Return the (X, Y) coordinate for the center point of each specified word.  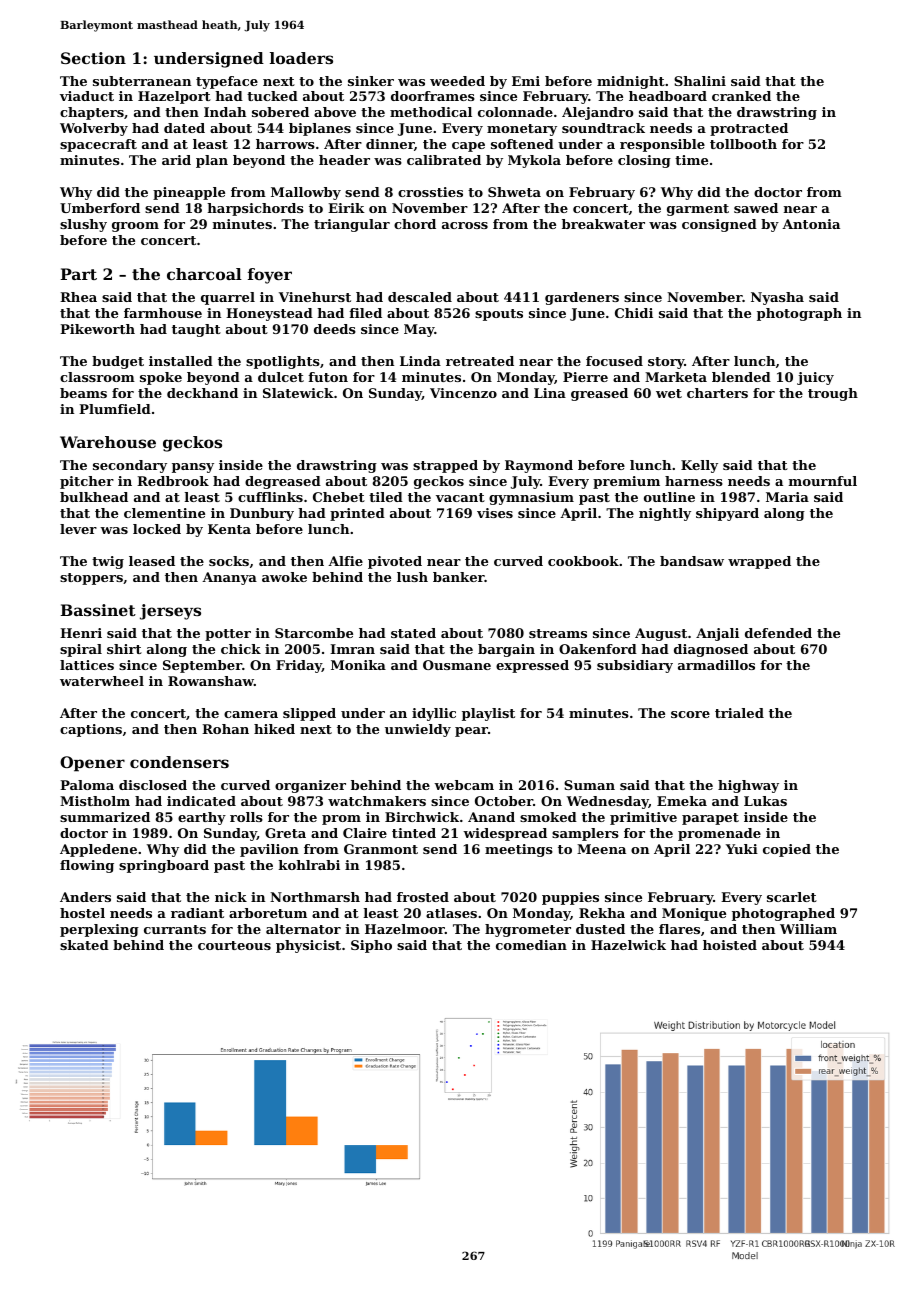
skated (84, 945)
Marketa (676, 377)
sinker (371, 81)
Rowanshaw (211, 681)
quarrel (228, 298)
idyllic (434, 714)
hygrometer (528, 930)
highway (748, 786)
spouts (499, 315)
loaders (301, 58)
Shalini (700, 81)
